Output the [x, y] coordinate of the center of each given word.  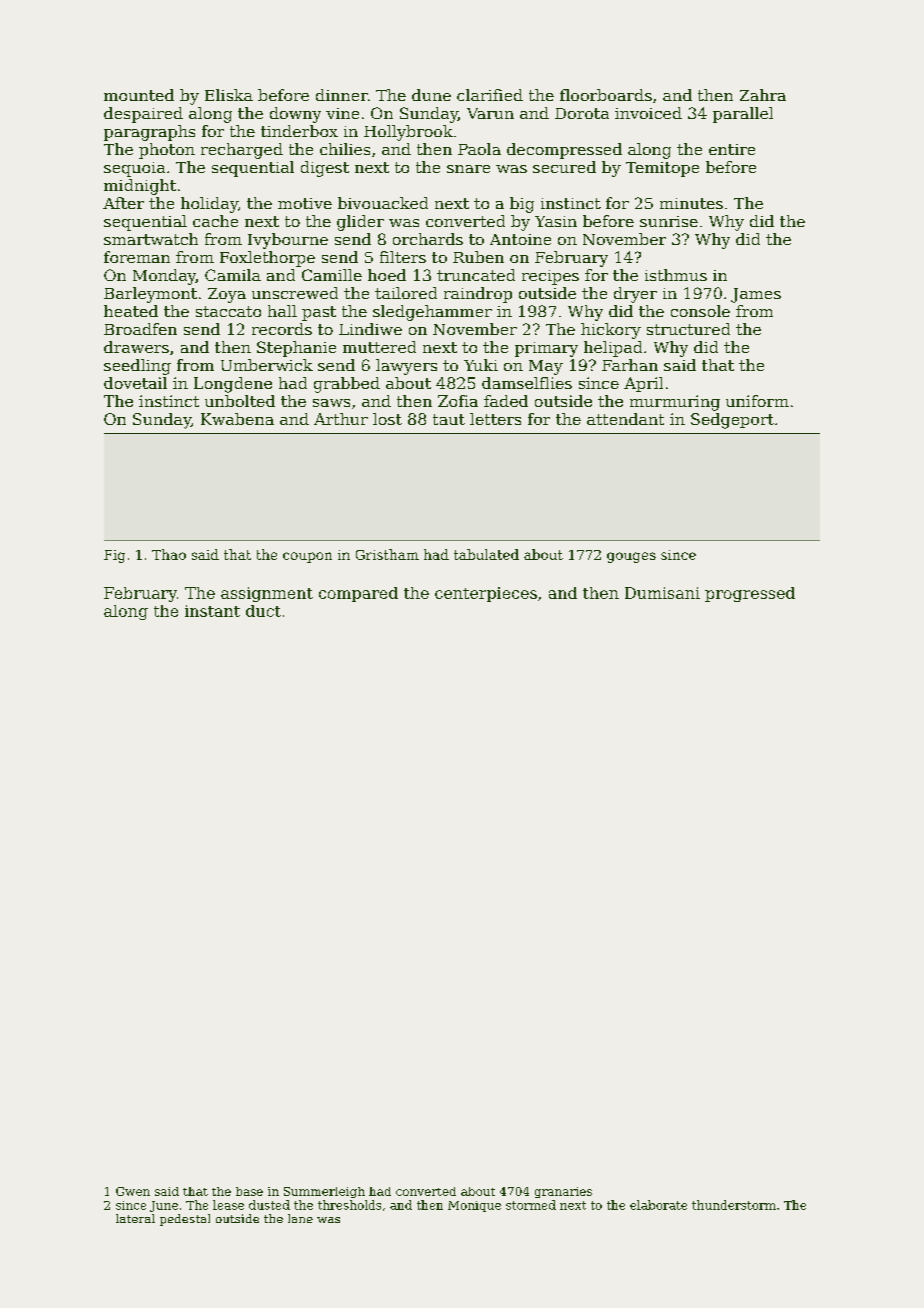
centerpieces [486, 594]
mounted [139, 95]
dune [431, 95]
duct [263, 611]
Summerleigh [324, 1192]
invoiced [648, 113]
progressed [750, 594]
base [249, 1191]
